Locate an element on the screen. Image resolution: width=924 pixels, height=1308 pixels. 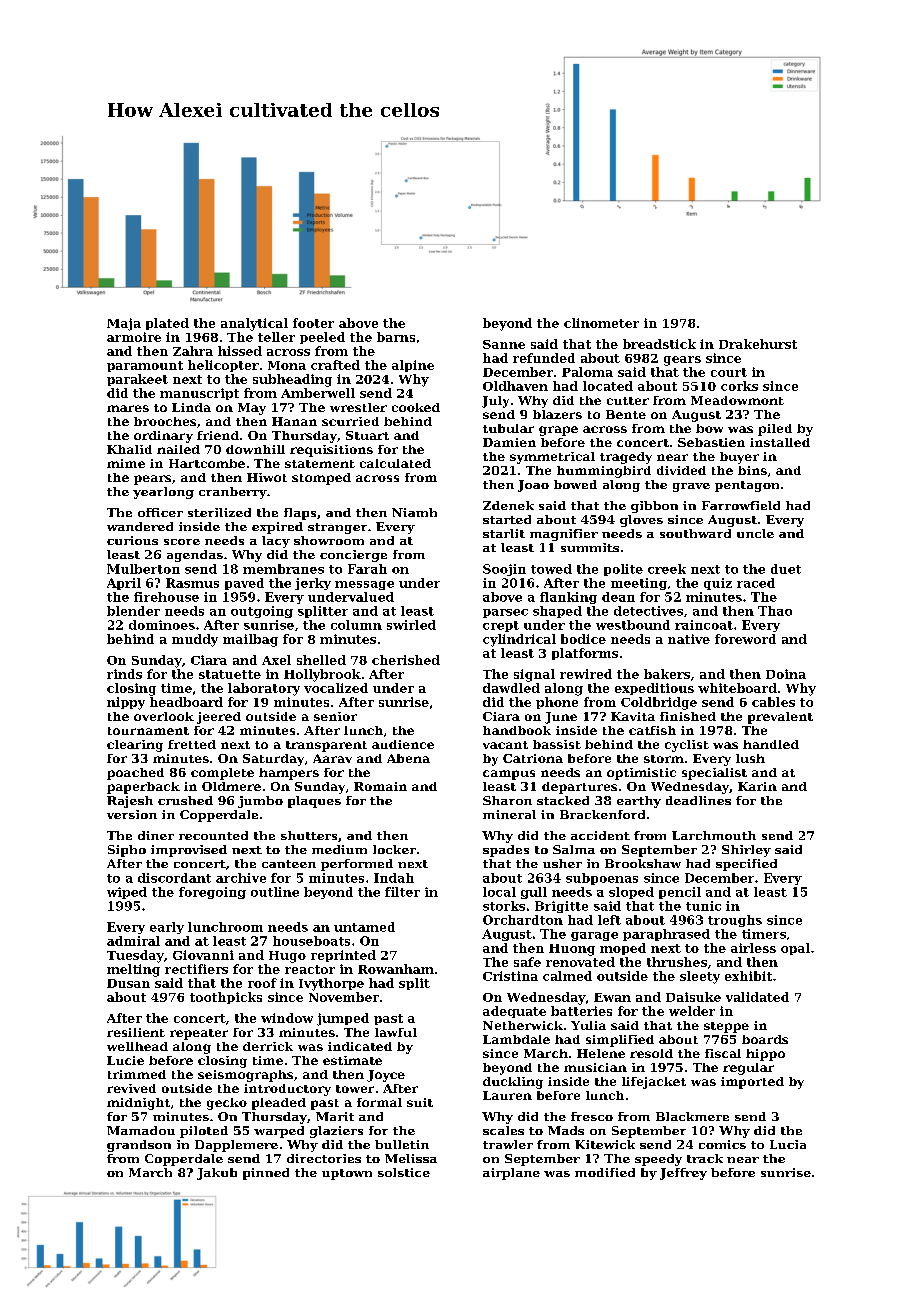
Doina is located at coordinates (786, 674).
